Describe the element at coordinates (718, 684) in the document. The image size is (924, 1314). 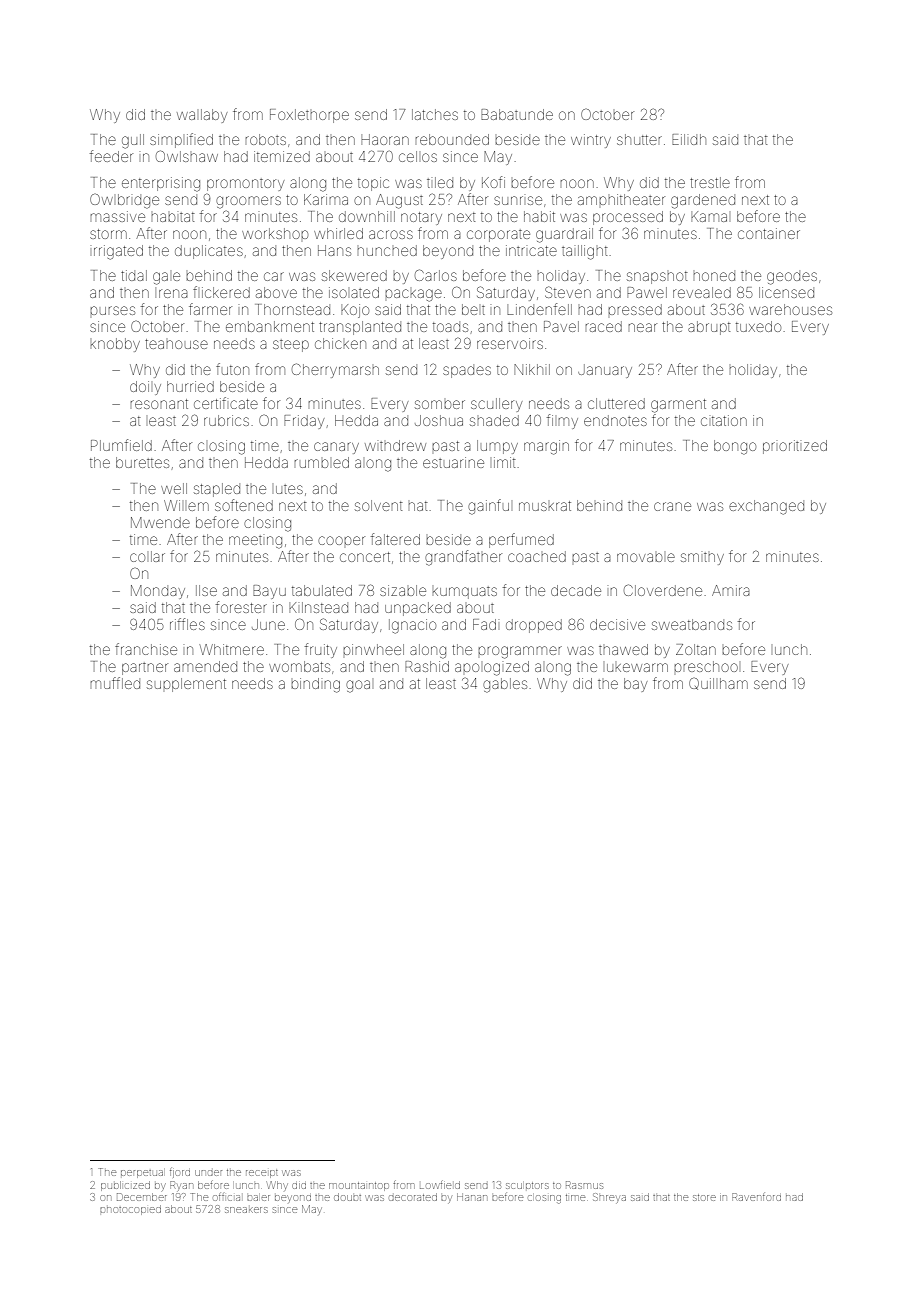
I see `Quillham` at that location.
